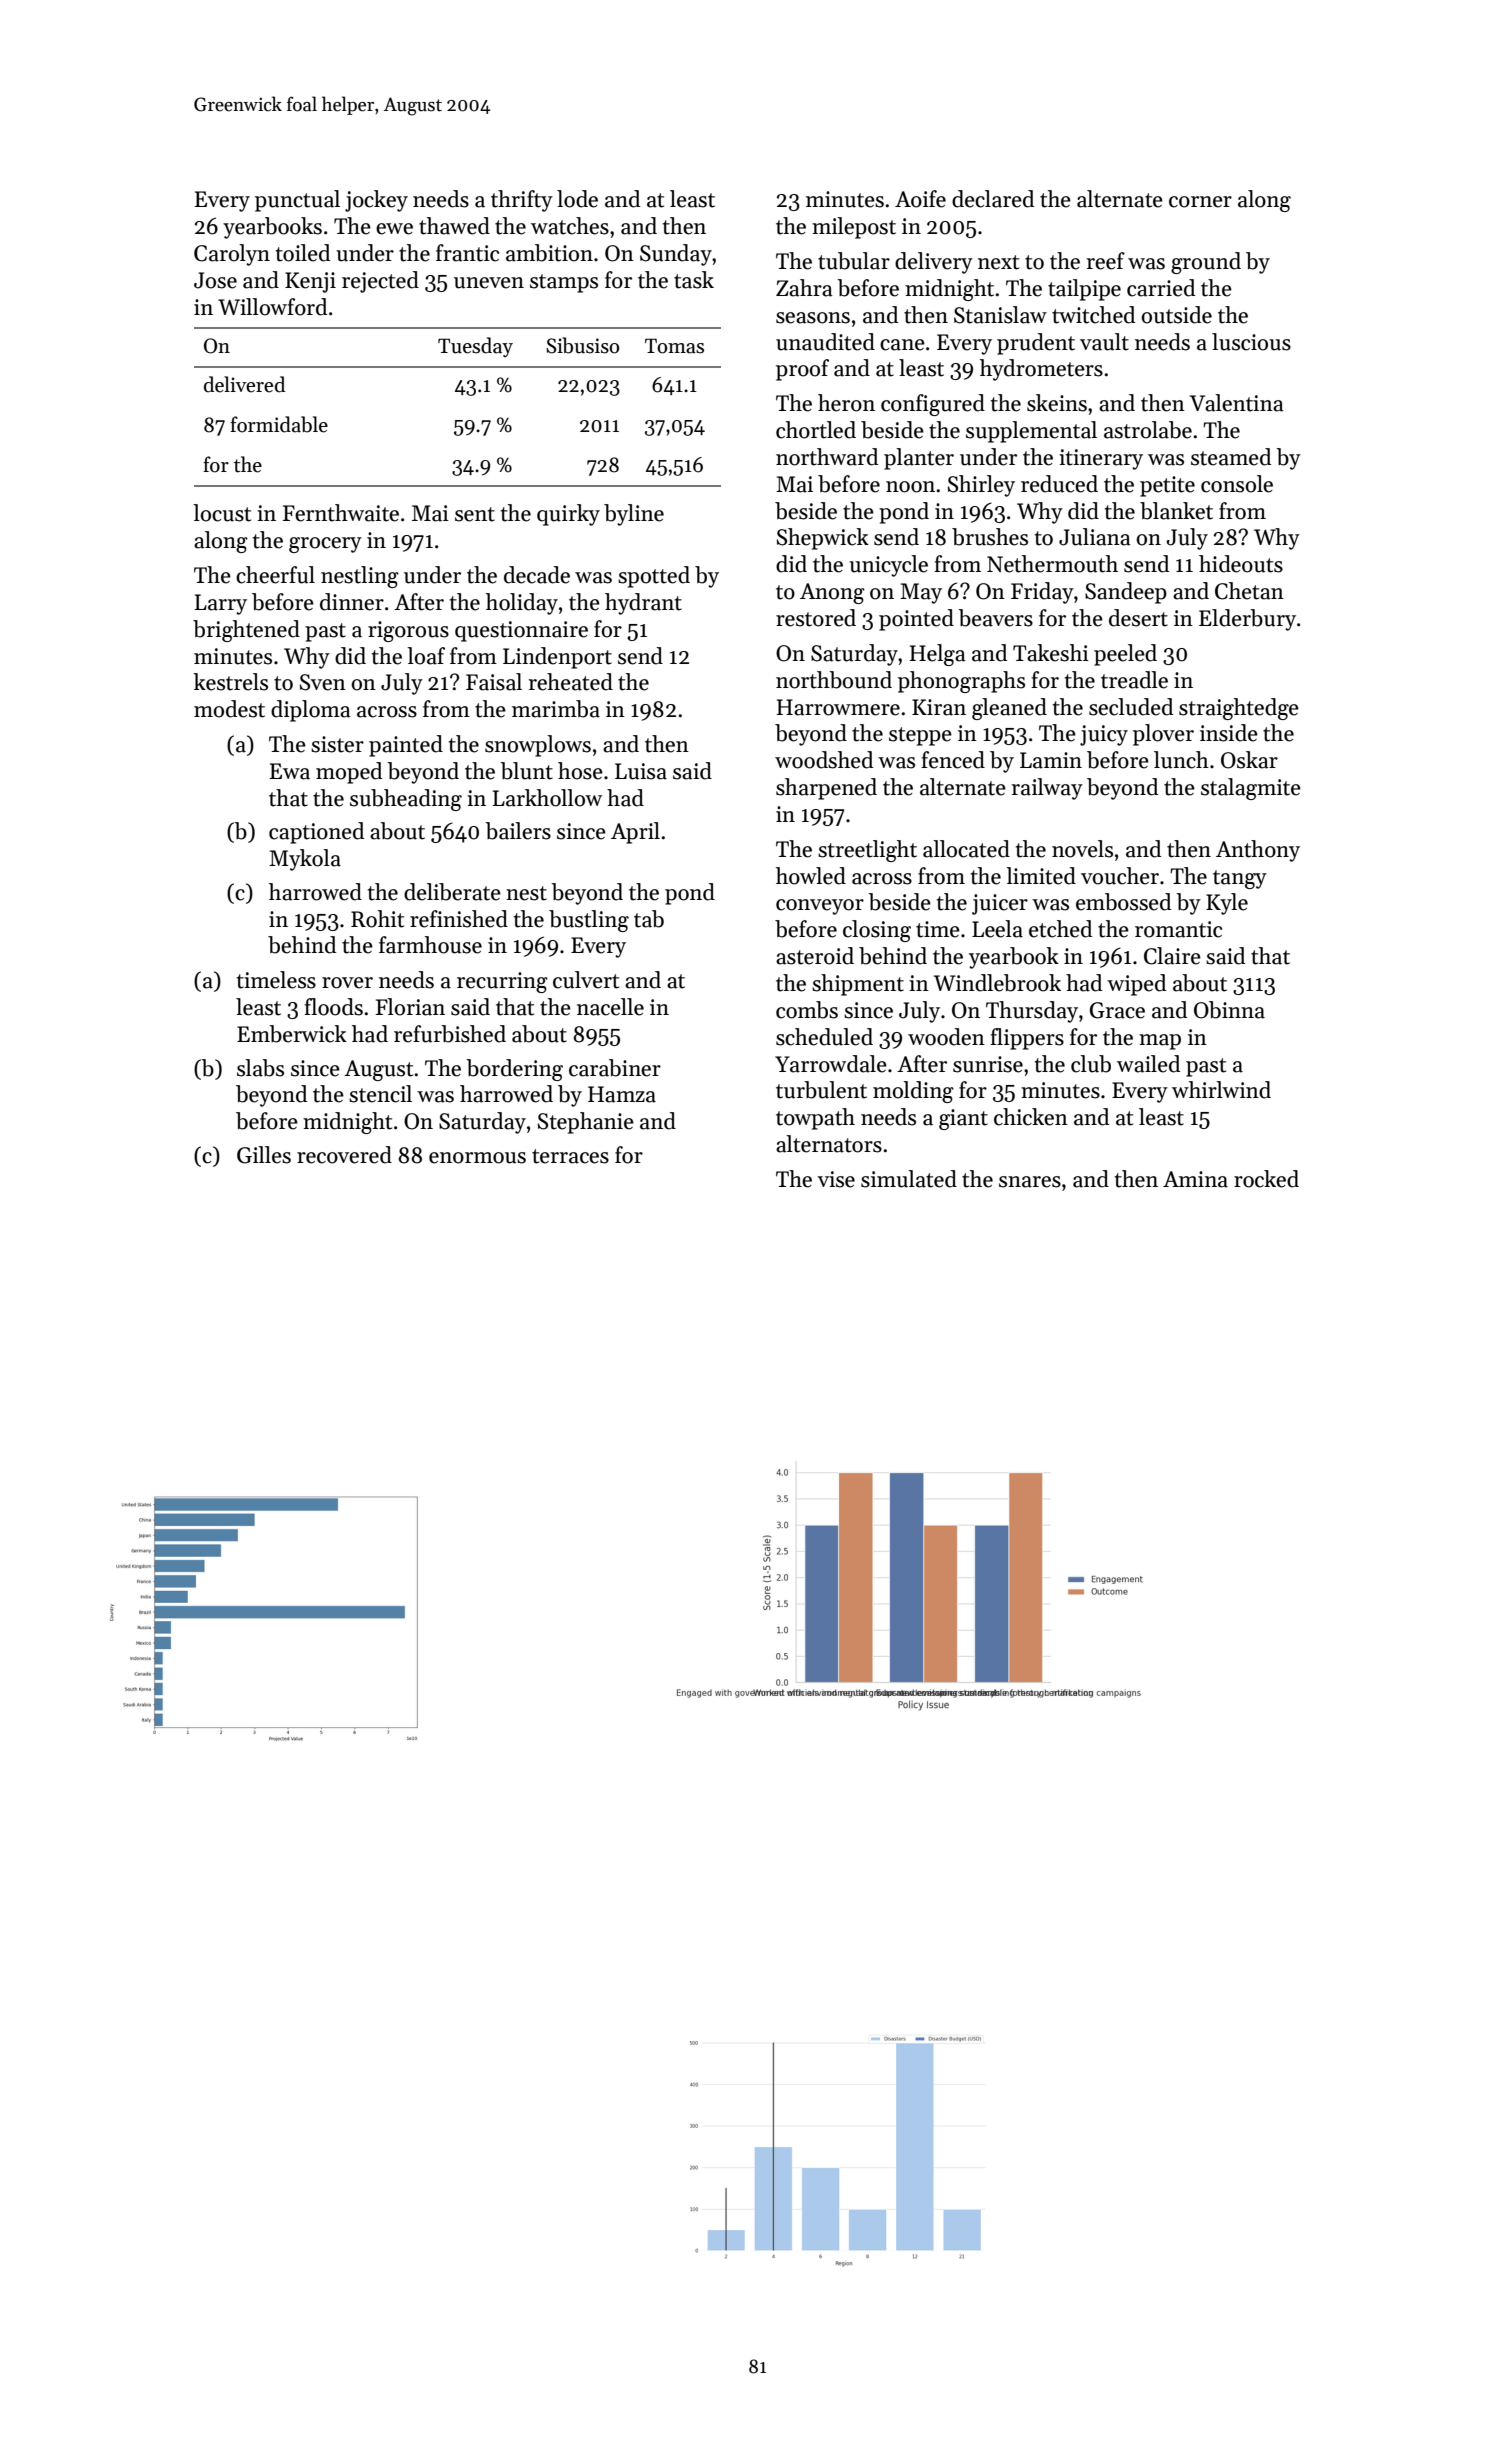  I want to click on vise, so click(836, 1179).
